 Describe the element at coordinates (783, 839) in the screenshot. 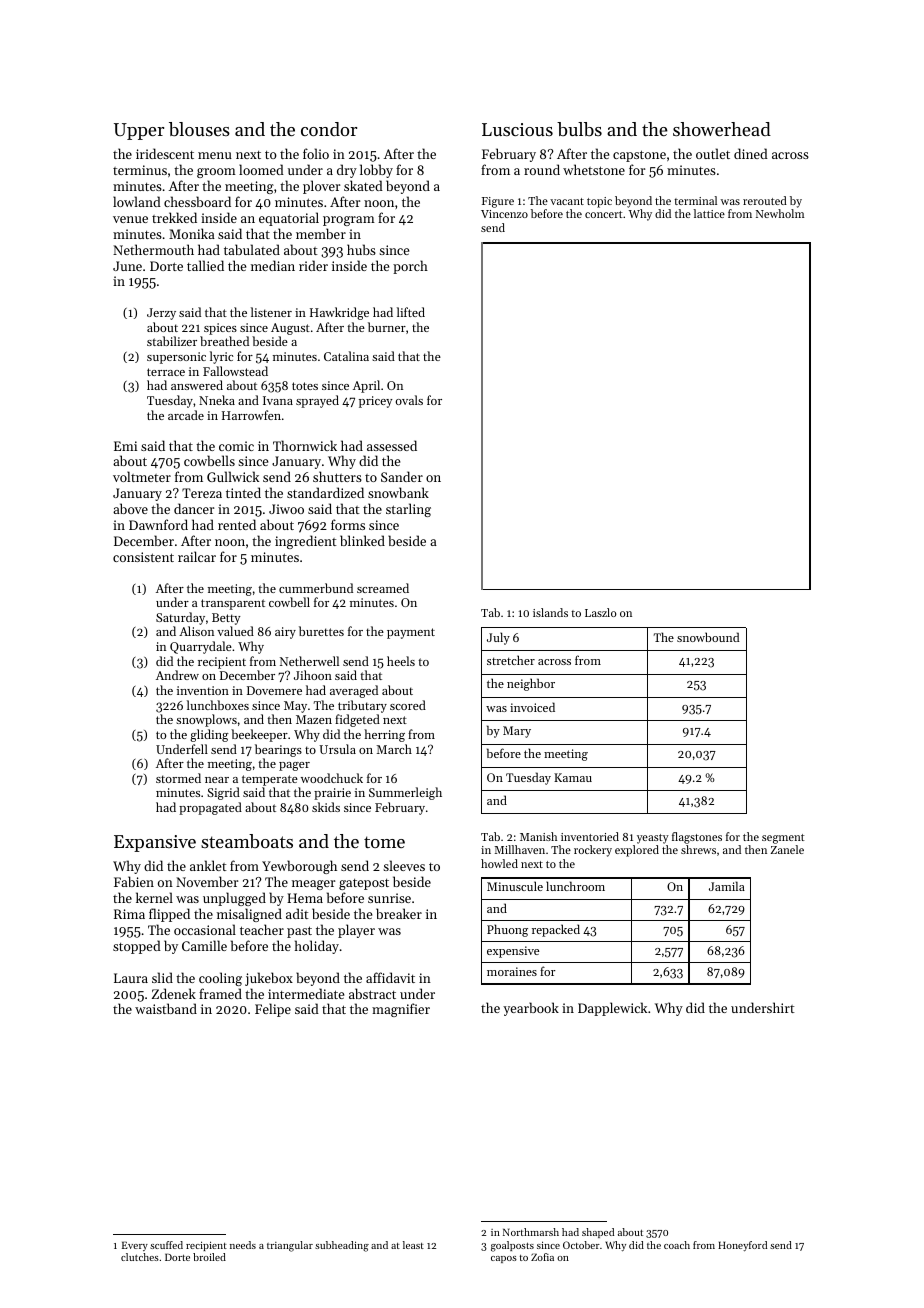

I see `segment` at that location.
